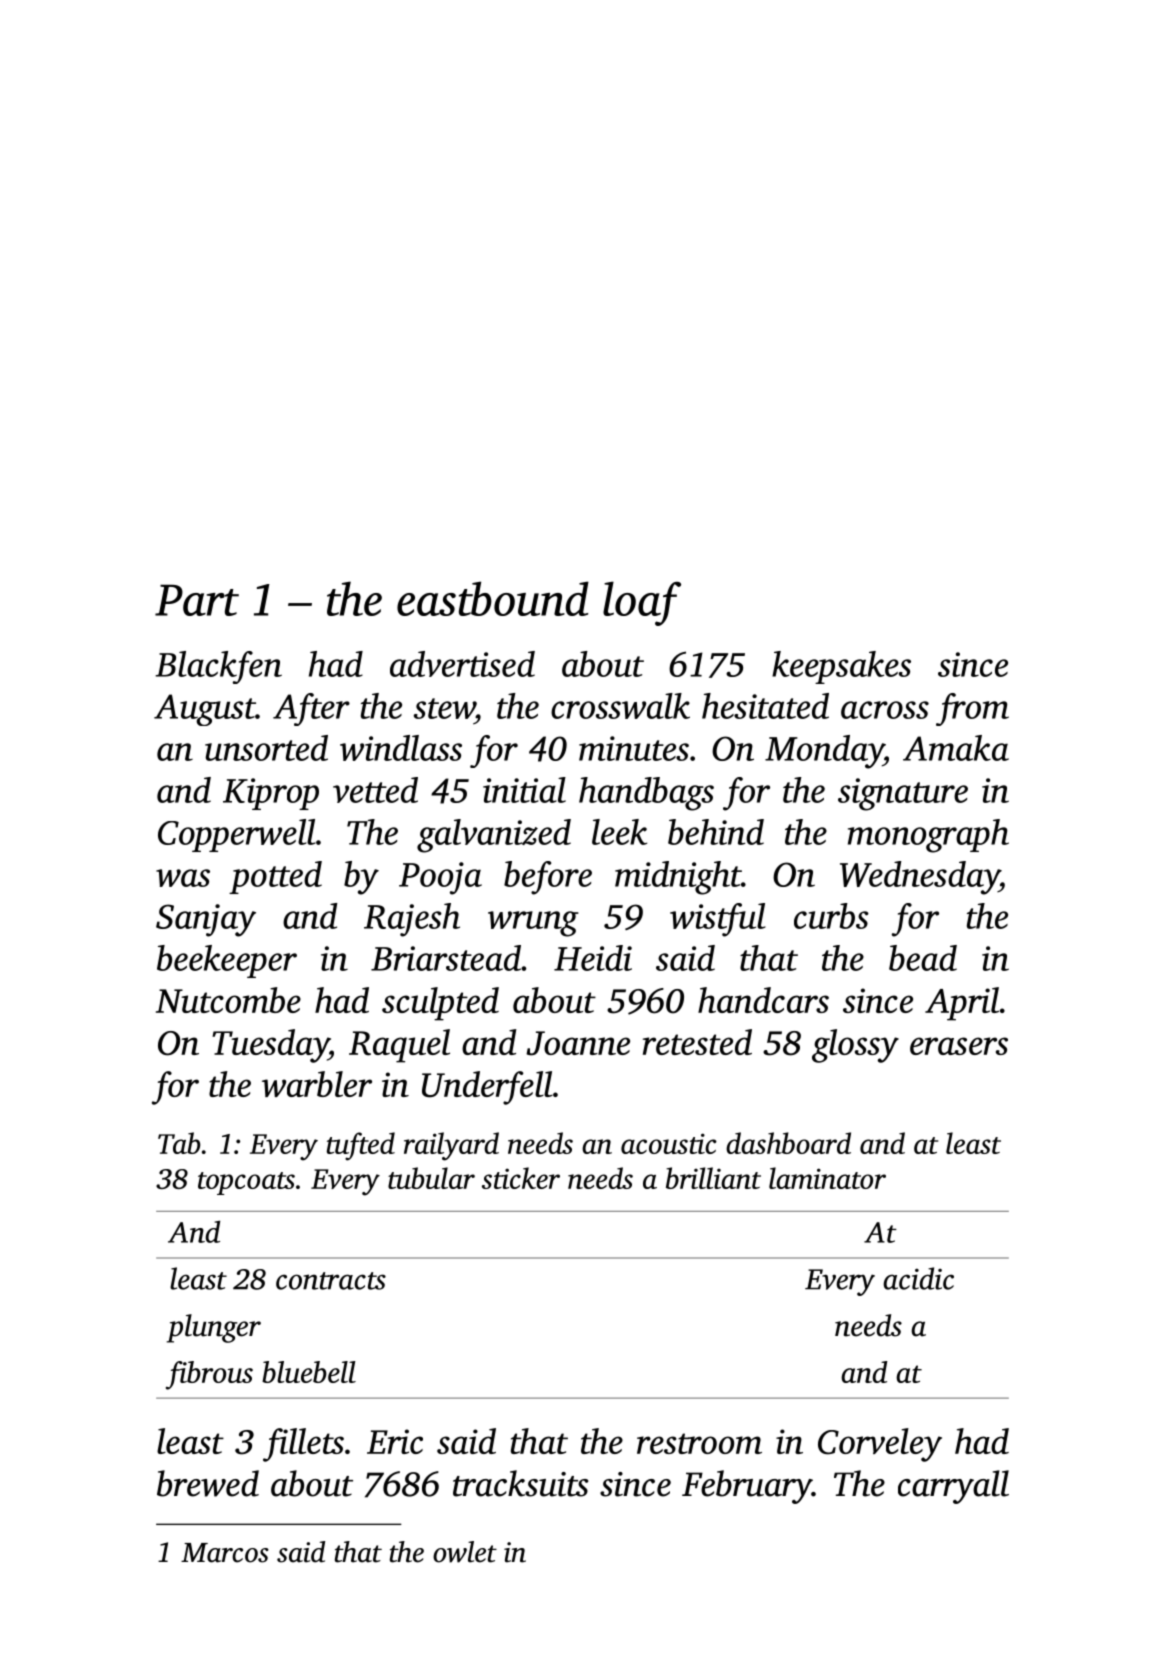  Describe the element at coordinates (524, 790) in the screenshot. I see `initial` at that location.
